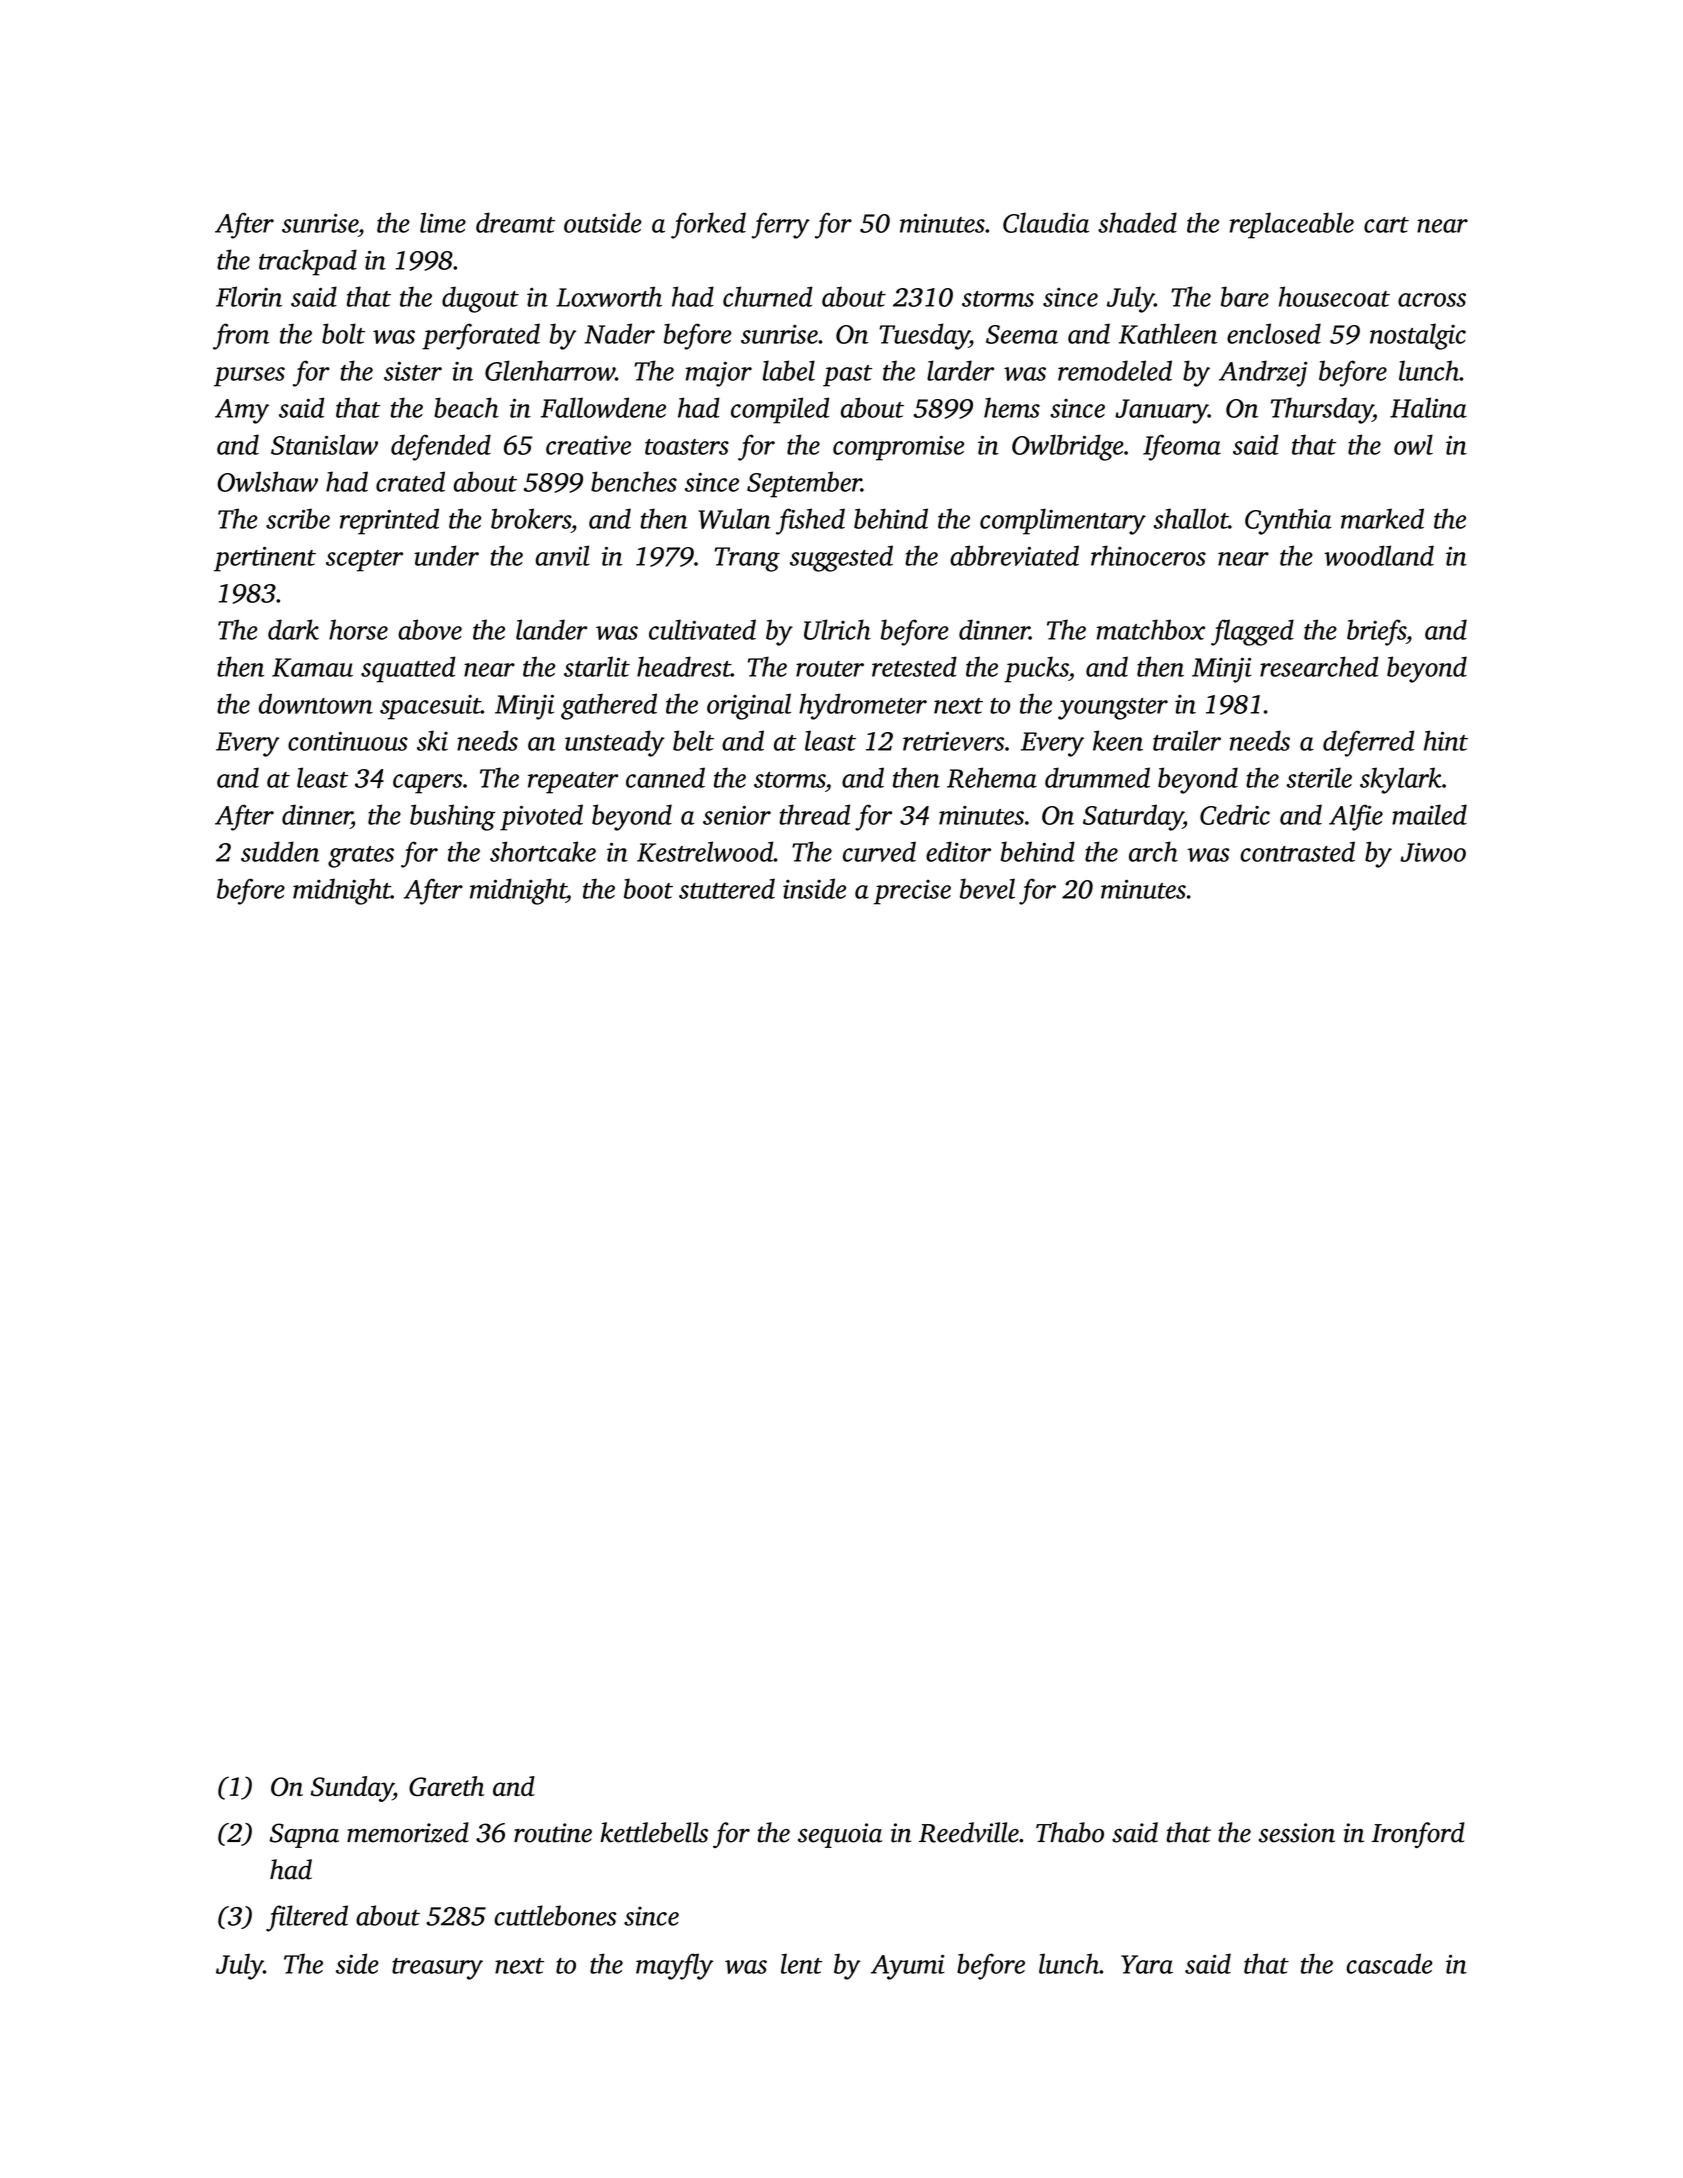  Describe the element at coordinates (987, 888) in the screenshot. I see `bevel` at that location.
